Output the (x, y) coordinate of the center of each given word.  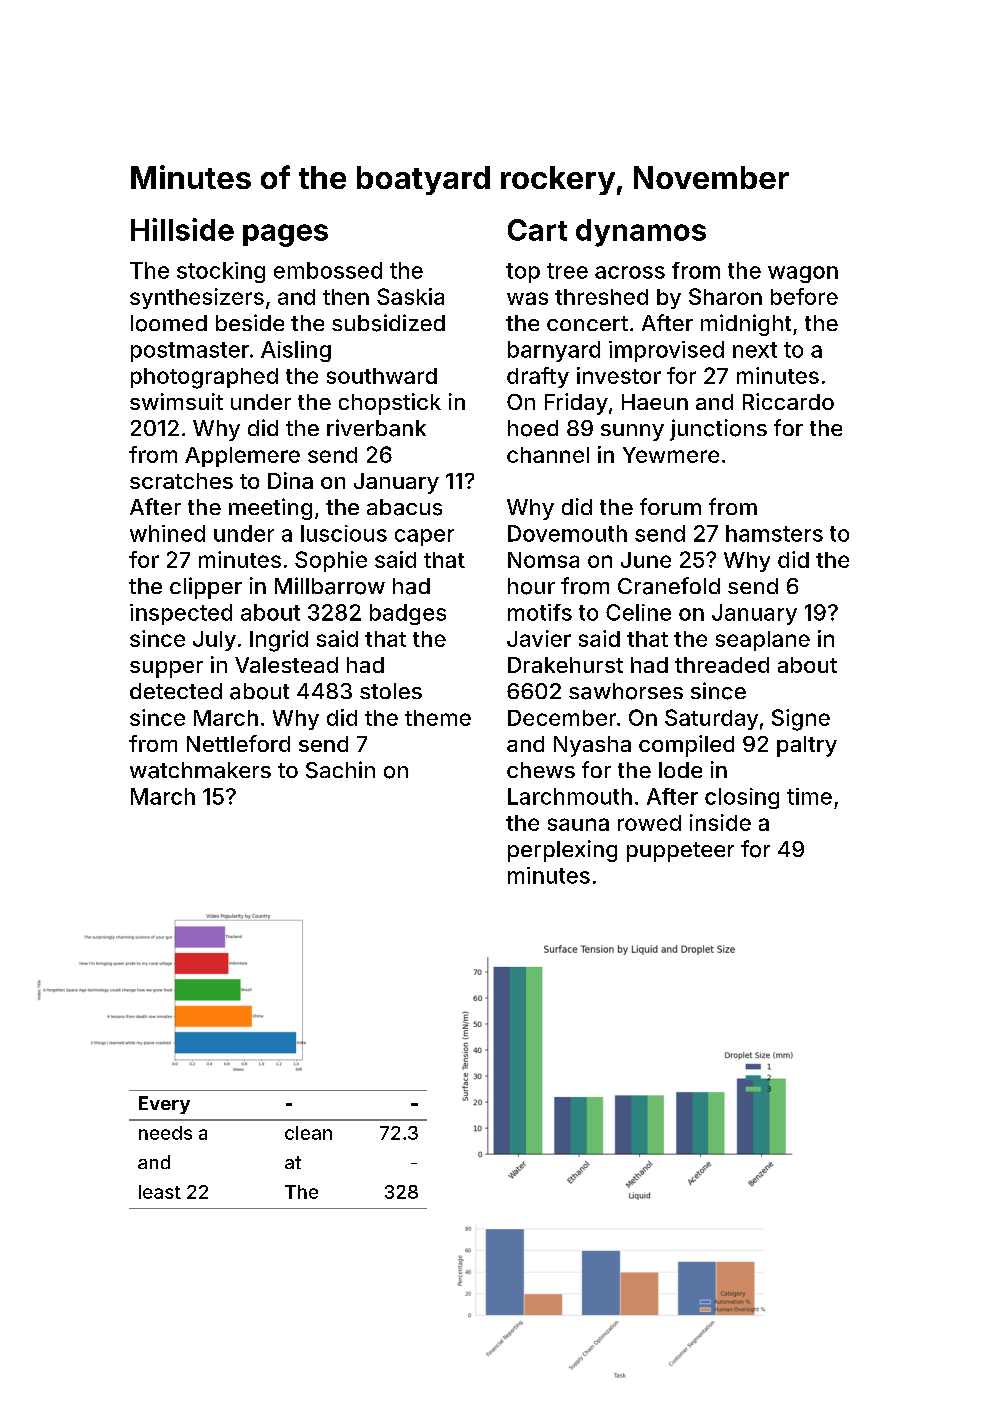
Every (164, 1105)
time (809, 796)
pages (285, 235)
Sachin (340, 770)
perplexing (562, 851)
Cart (537, 230)
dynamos (641, 233)
